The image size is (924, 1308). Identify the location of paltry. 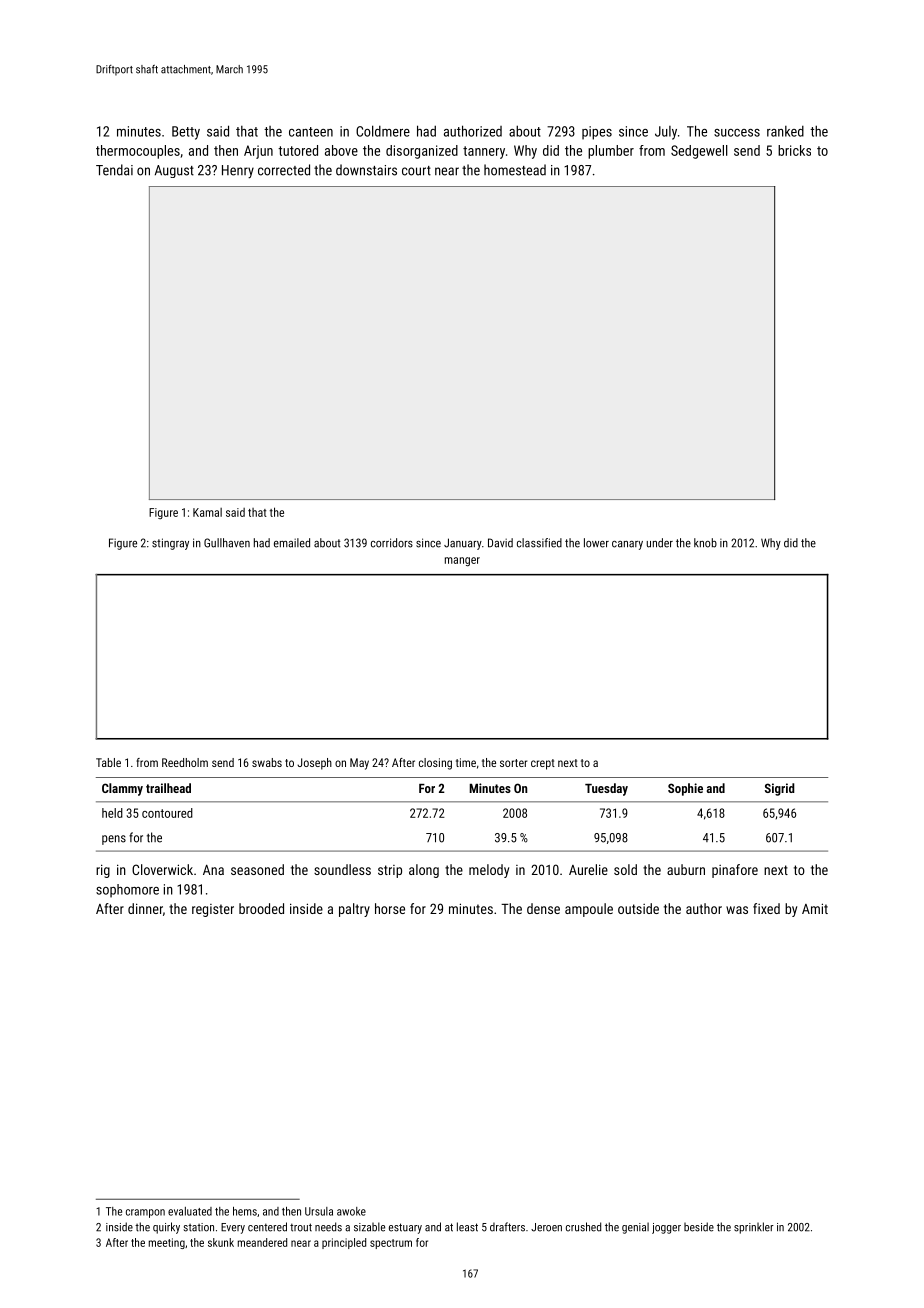
(354, 910).
